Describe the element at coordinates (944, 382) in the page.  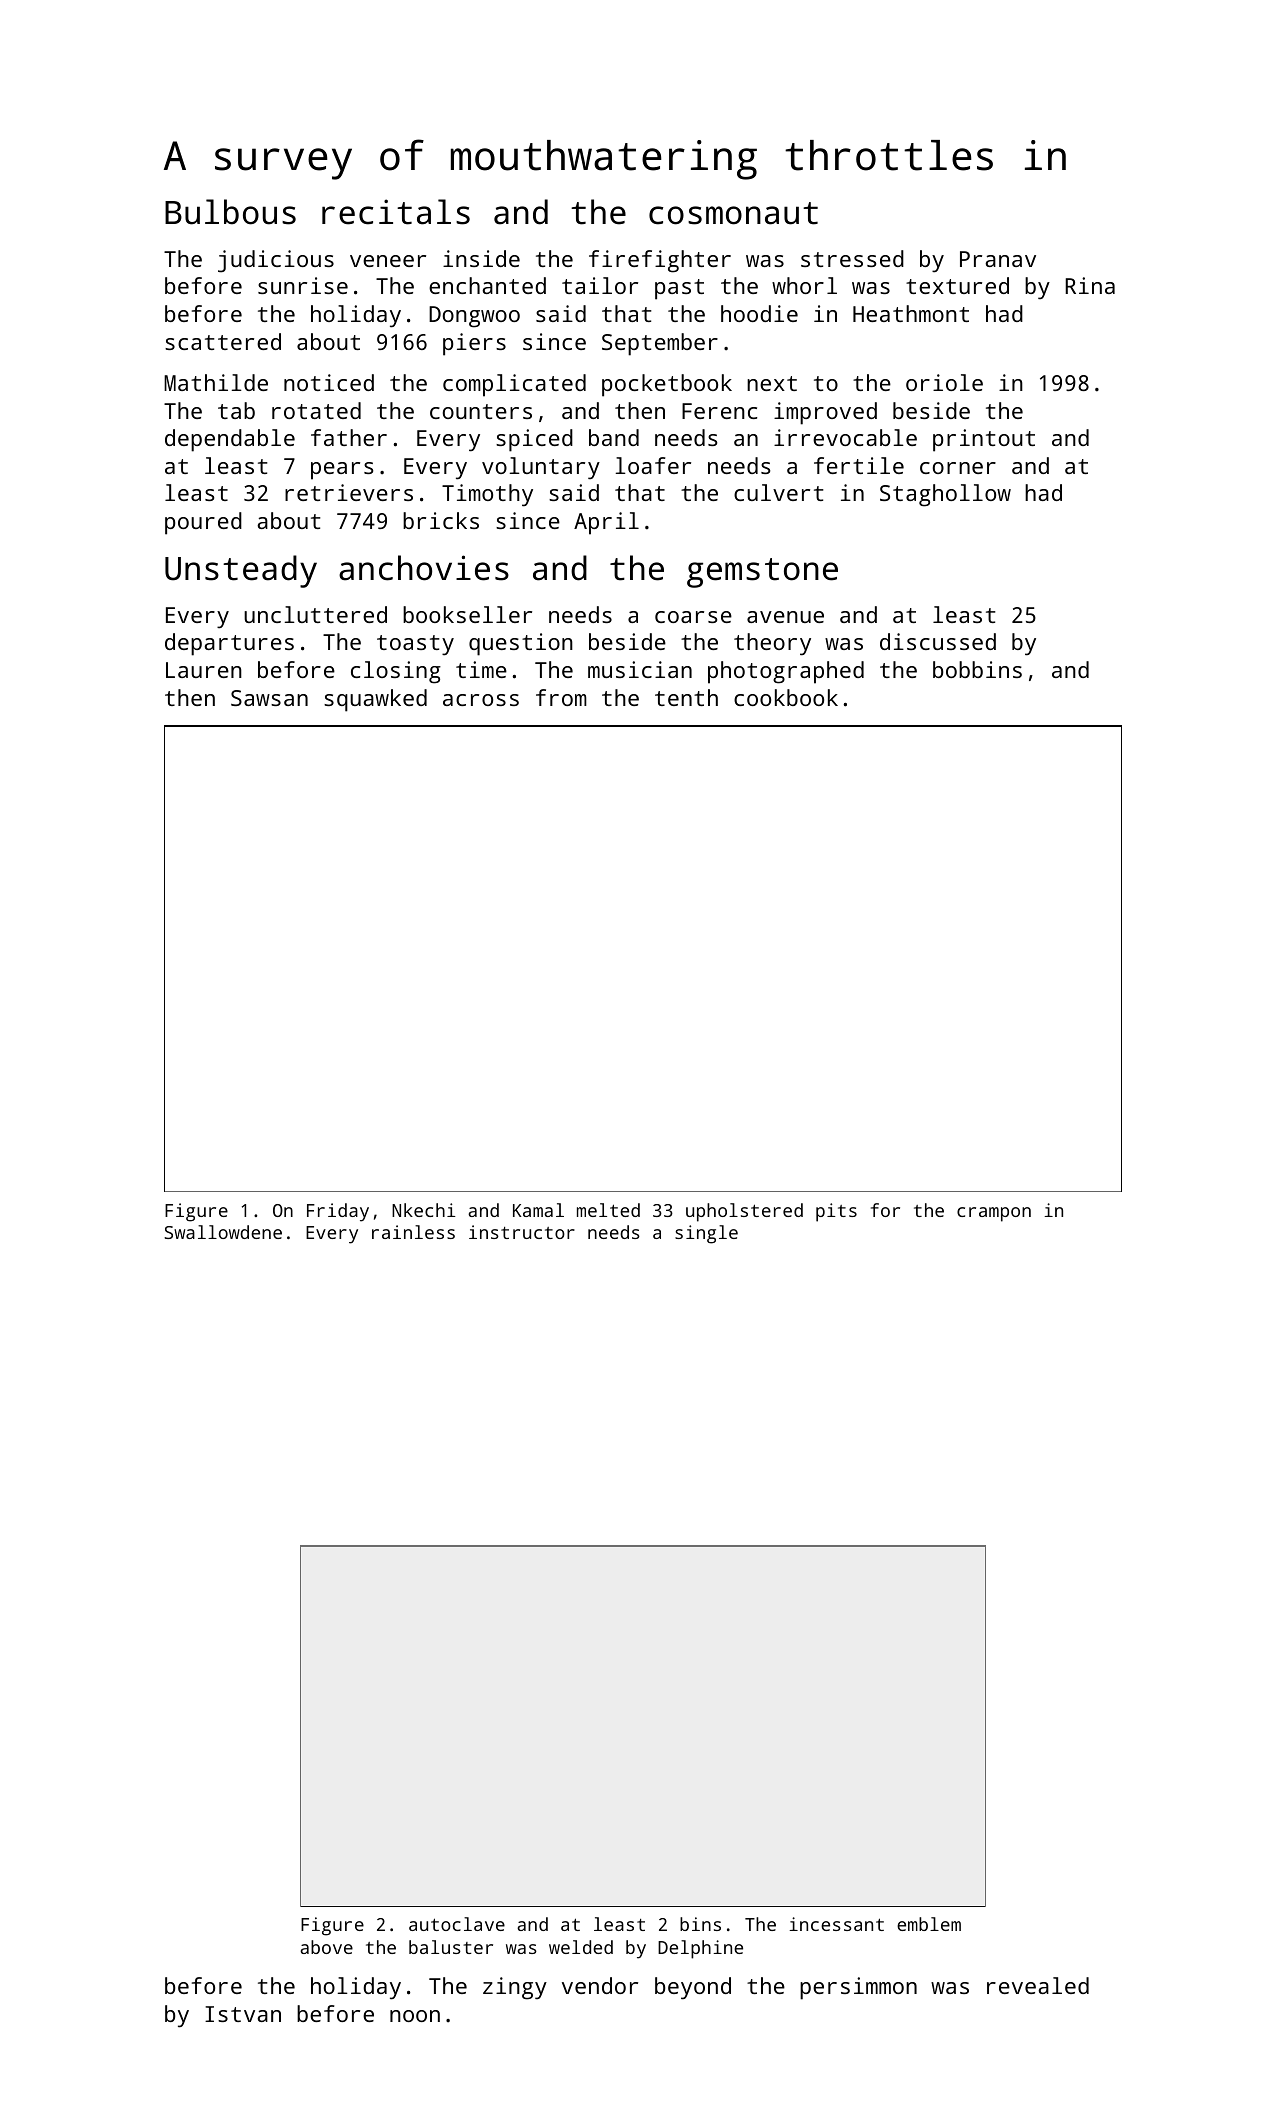
I see `oriole` at that location.
